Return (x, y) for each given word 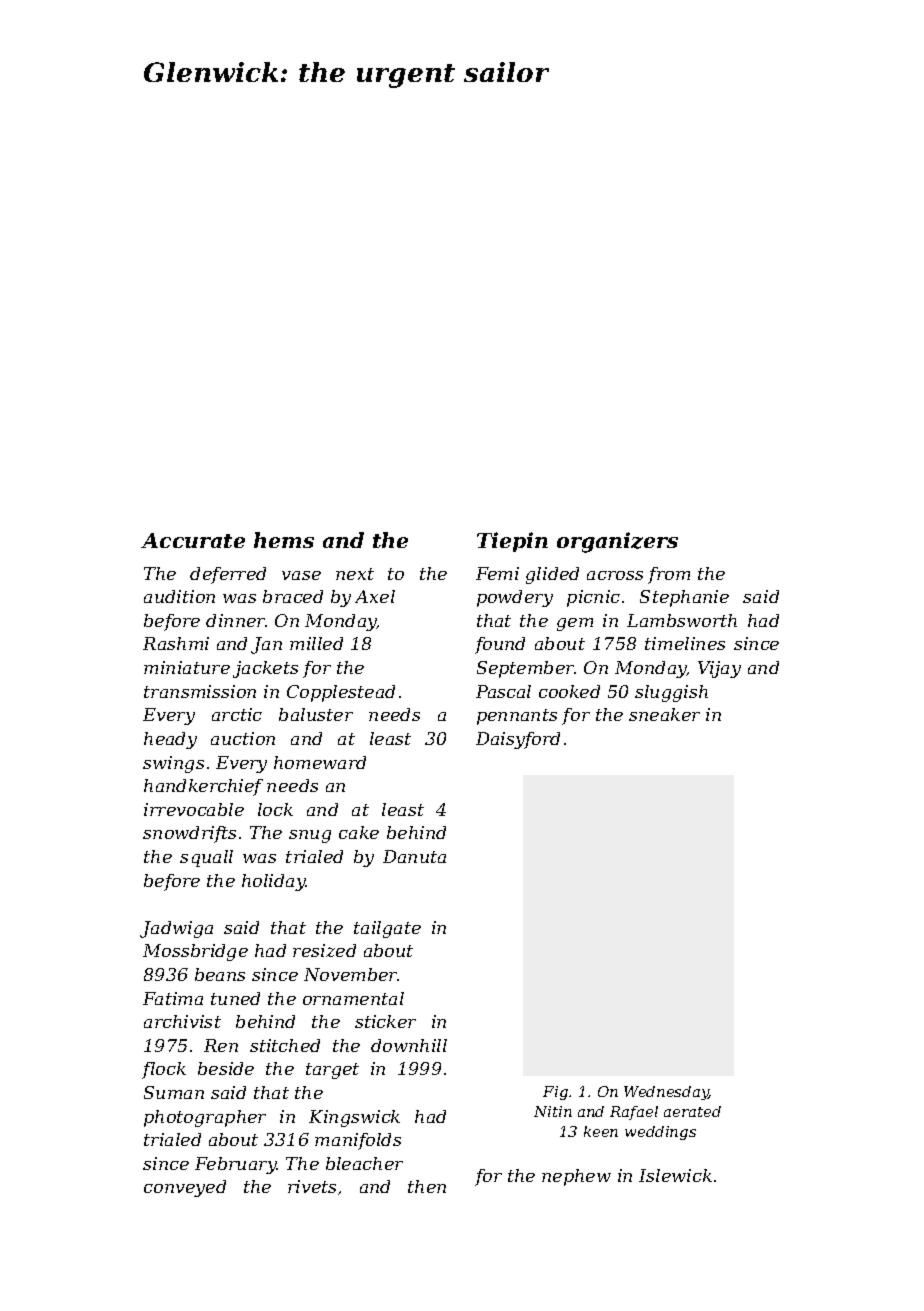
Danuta (414, 856)
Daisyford (518, 740)
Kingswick (354, 1118)
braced (293, 596)
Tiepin (512, 542)
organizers (617, 542)
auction (243, 738)
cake (359, 832)
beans (220, 974)
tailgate (387, 929)
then (427, 1186)
